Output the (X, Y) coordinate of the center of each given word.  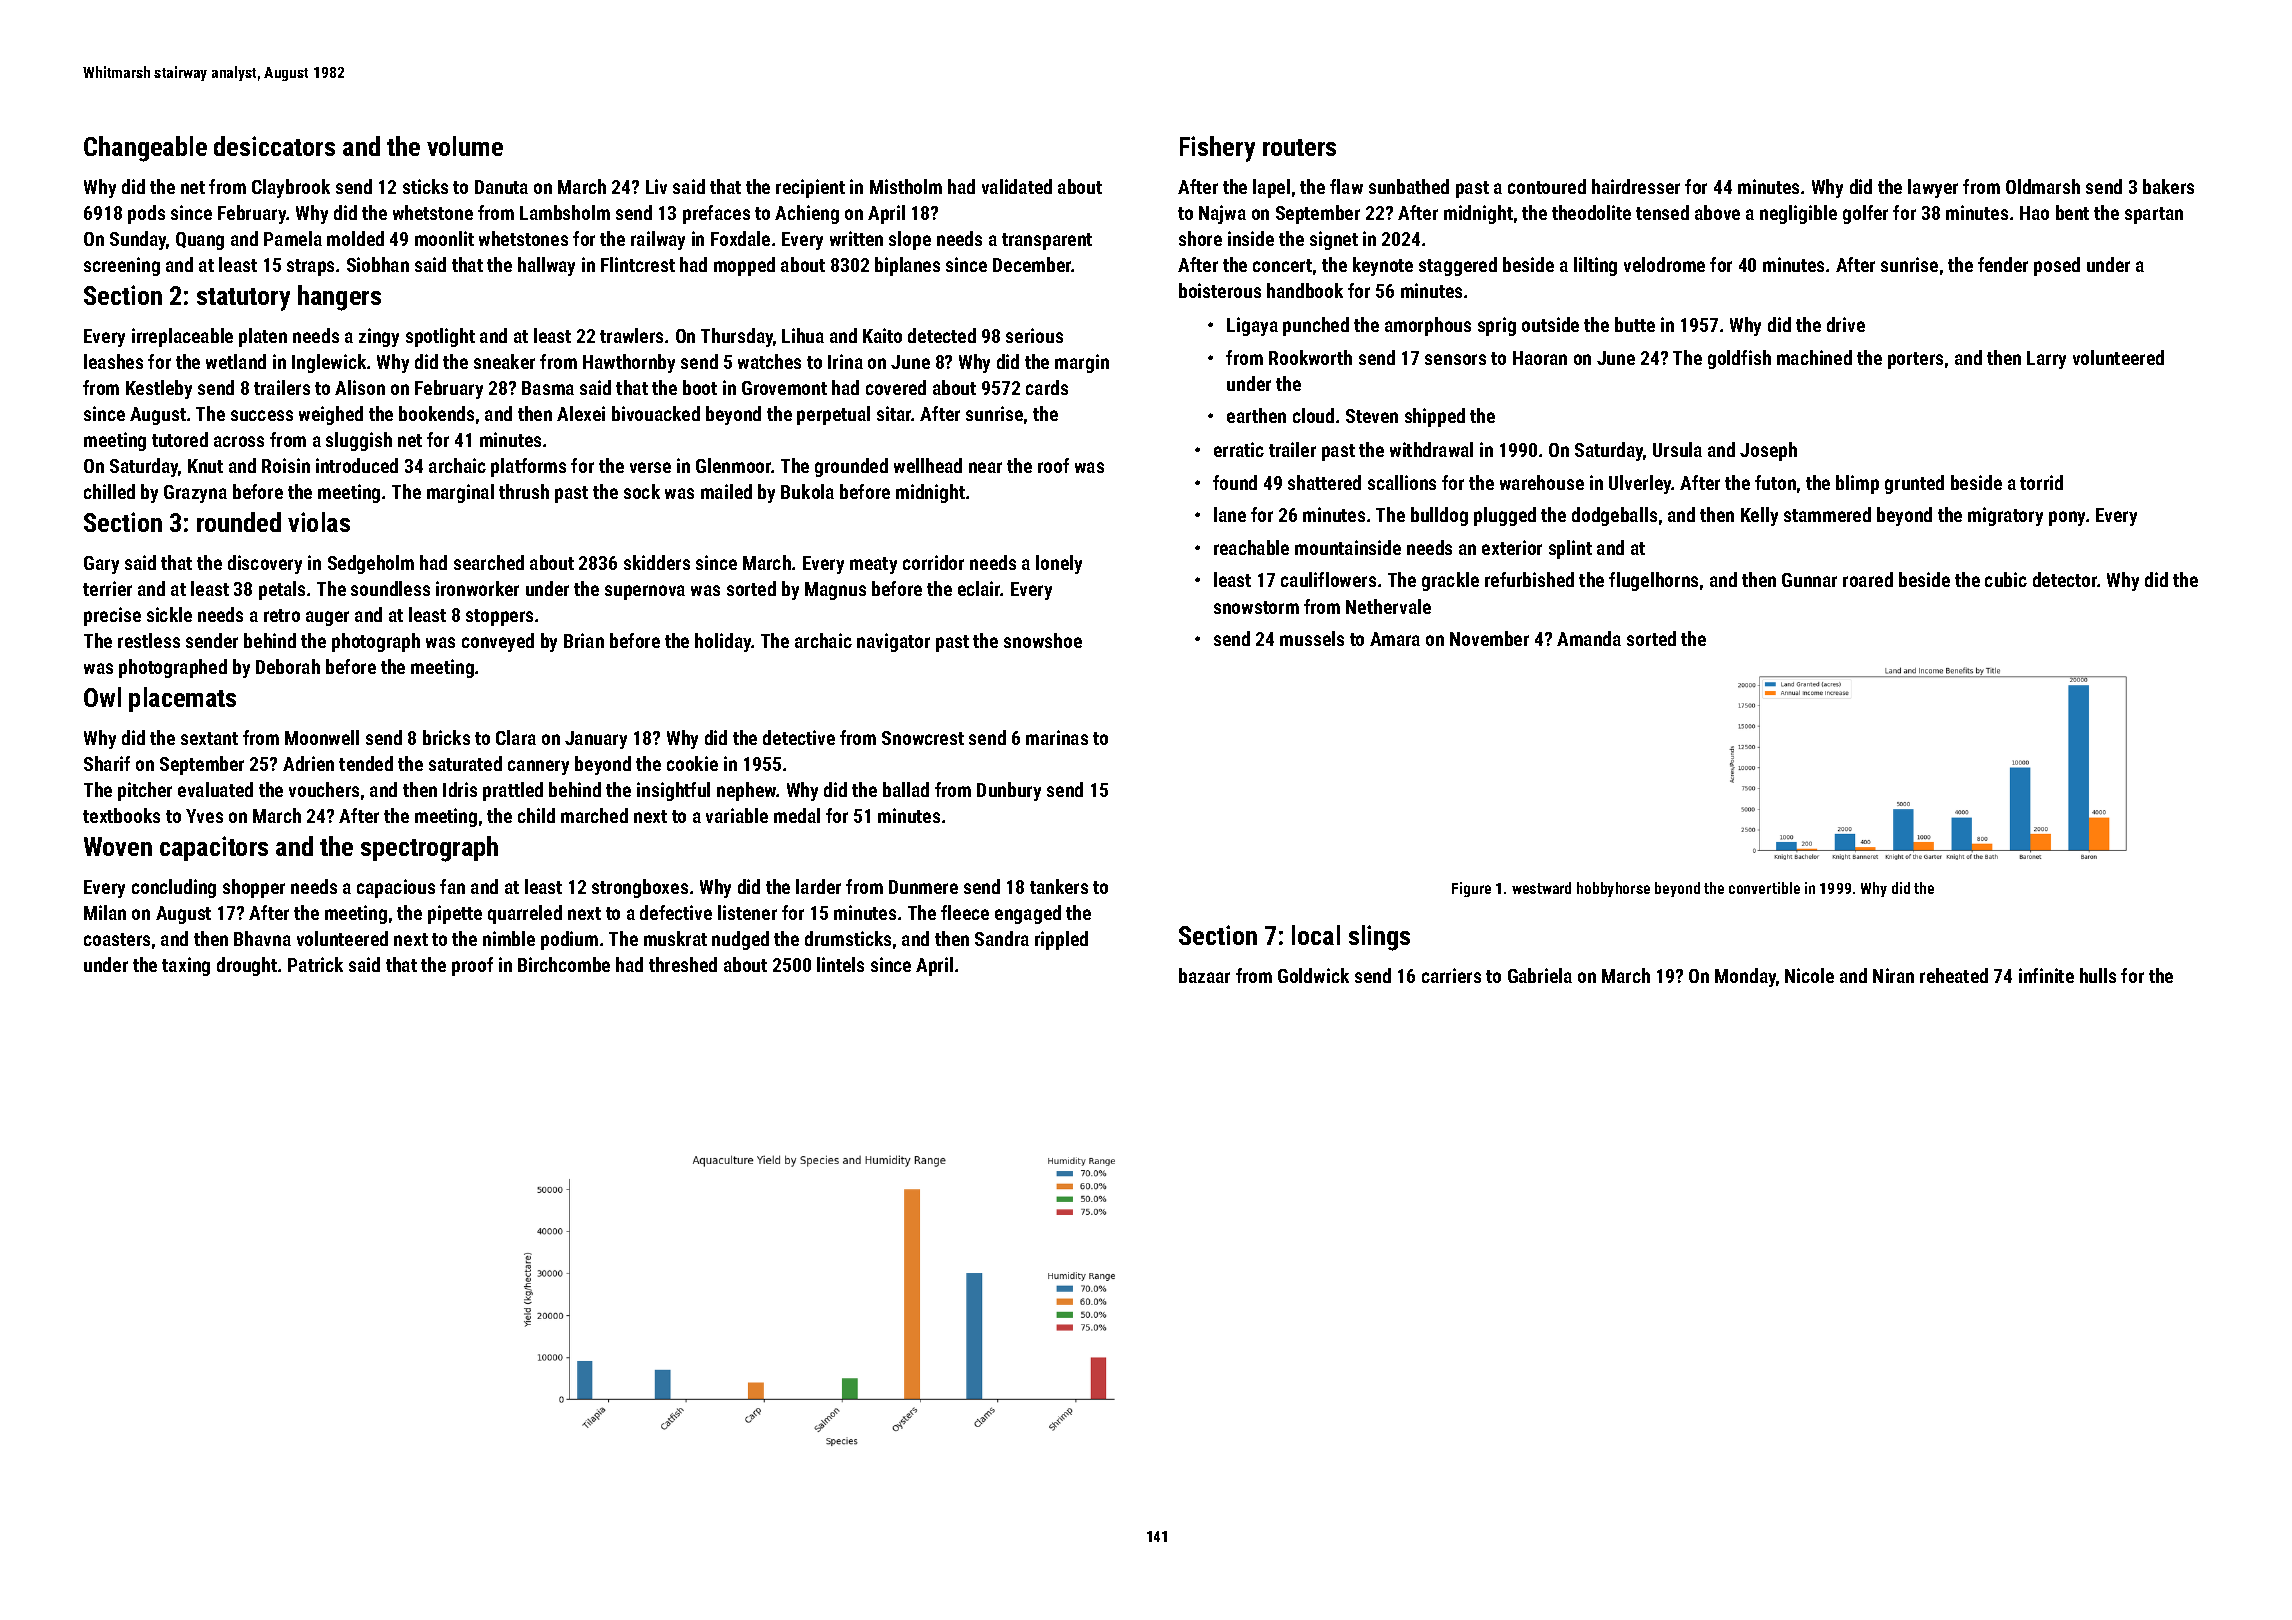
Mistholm (906, 186)
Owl (102, 697)
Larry (2046, 360)
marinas (1057, 737)
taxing (186, 966)
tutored (180, 439)
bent (2072, 212)
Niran (1893, 975)
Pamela (293, 238)
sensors (1455, 359)
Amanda (1589, 638)
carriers (1451, 975)
